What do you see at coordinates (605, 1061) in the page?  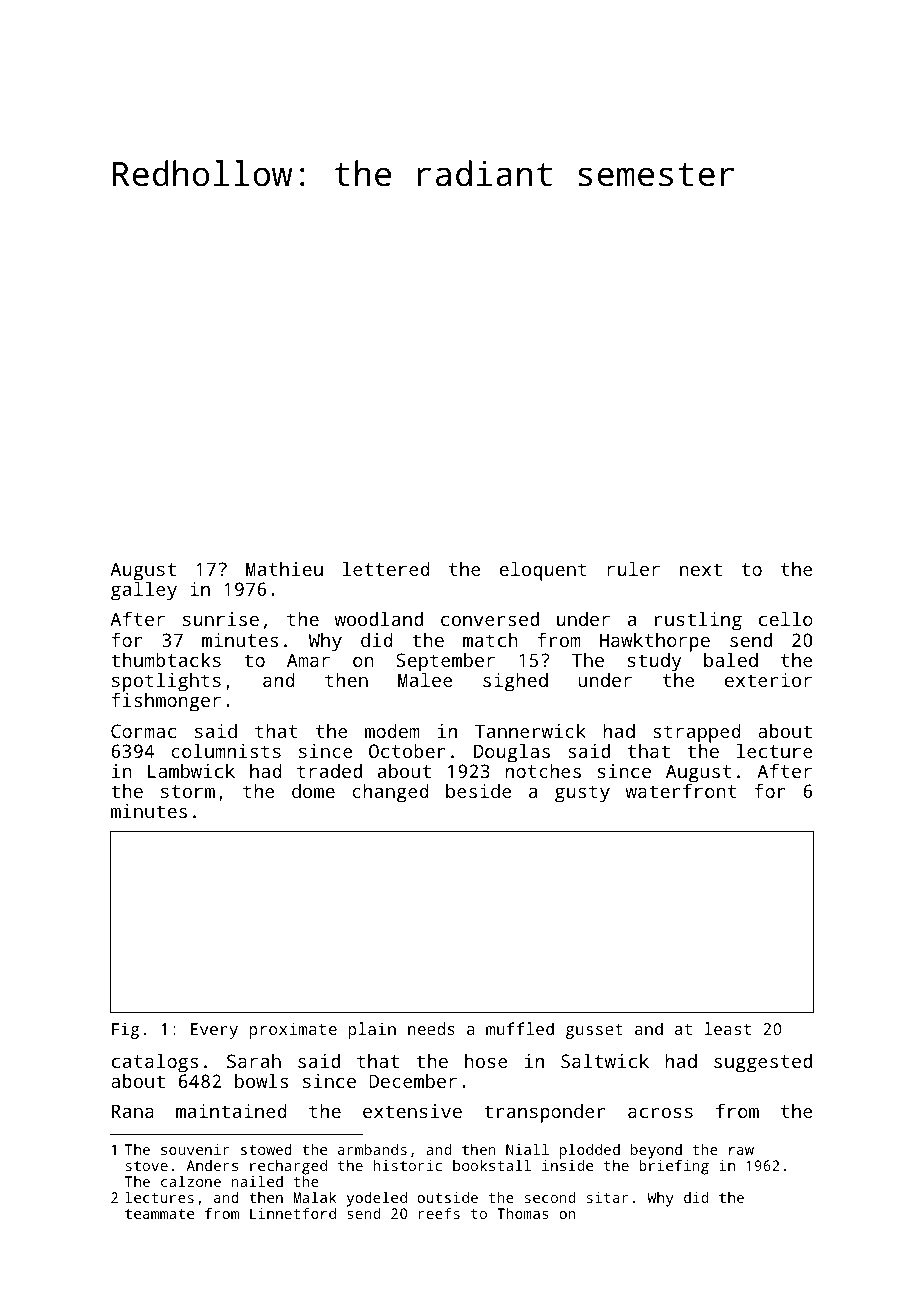 I see `Saltwick` at bounding box center [605, 1061].
